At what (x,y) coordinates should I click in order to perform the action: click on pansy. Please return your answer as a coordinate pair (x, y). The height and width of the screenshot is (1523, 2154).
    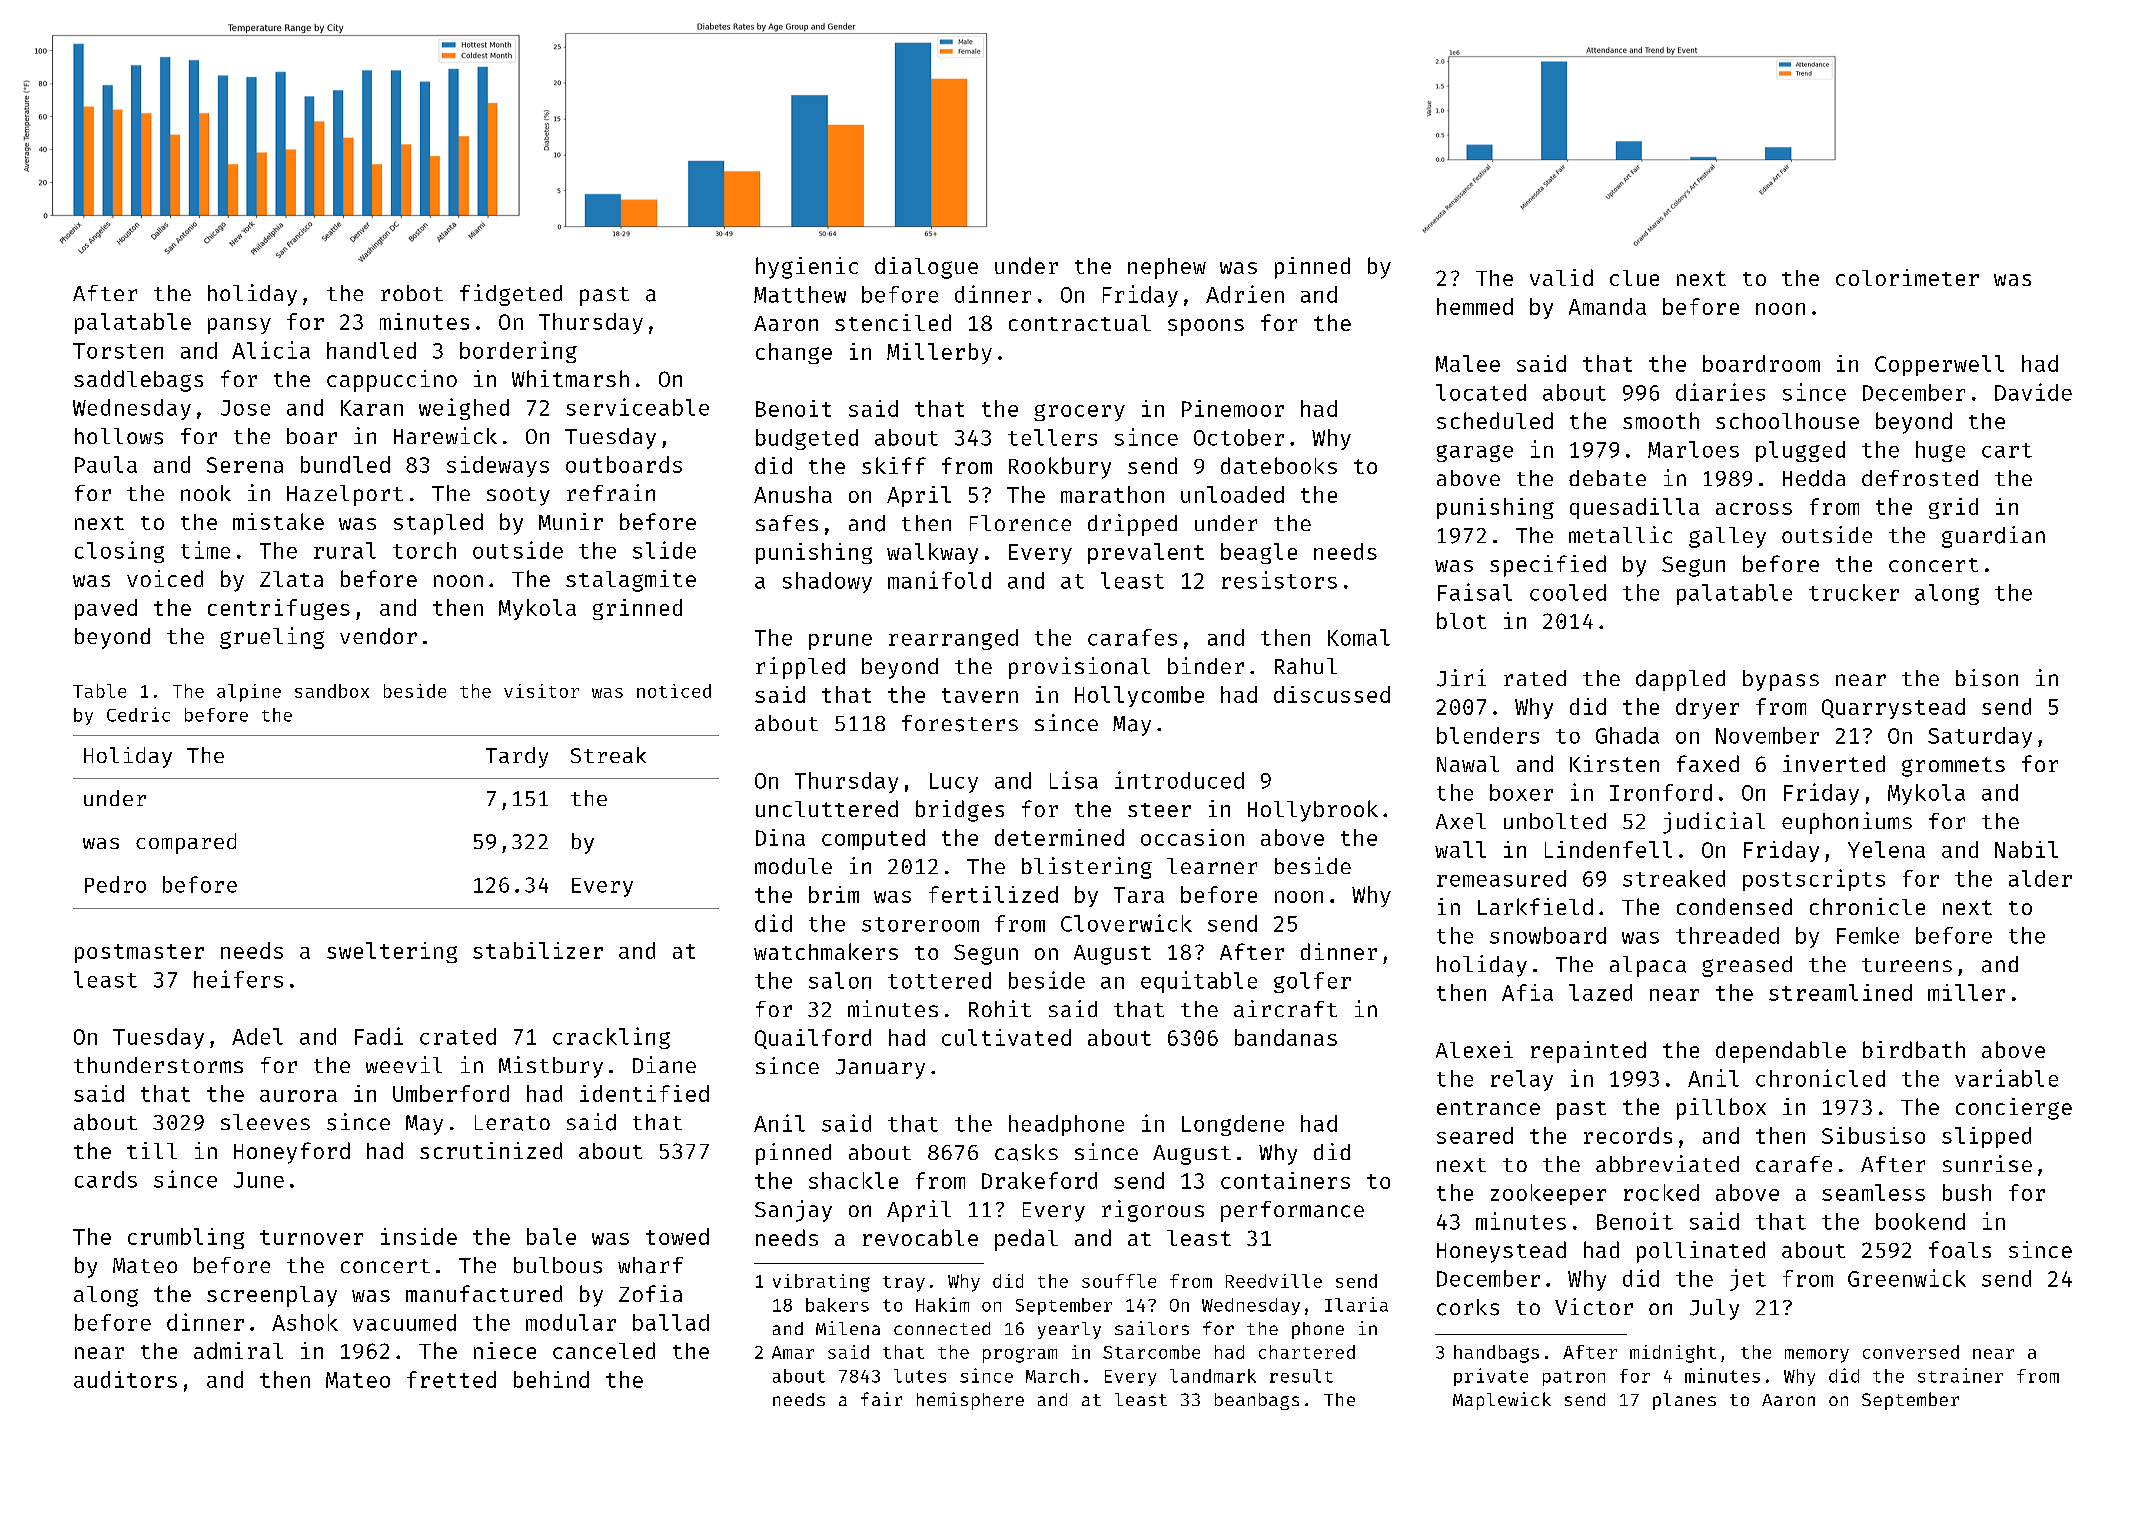
    Looking at the image, I should click on (239, 326).
